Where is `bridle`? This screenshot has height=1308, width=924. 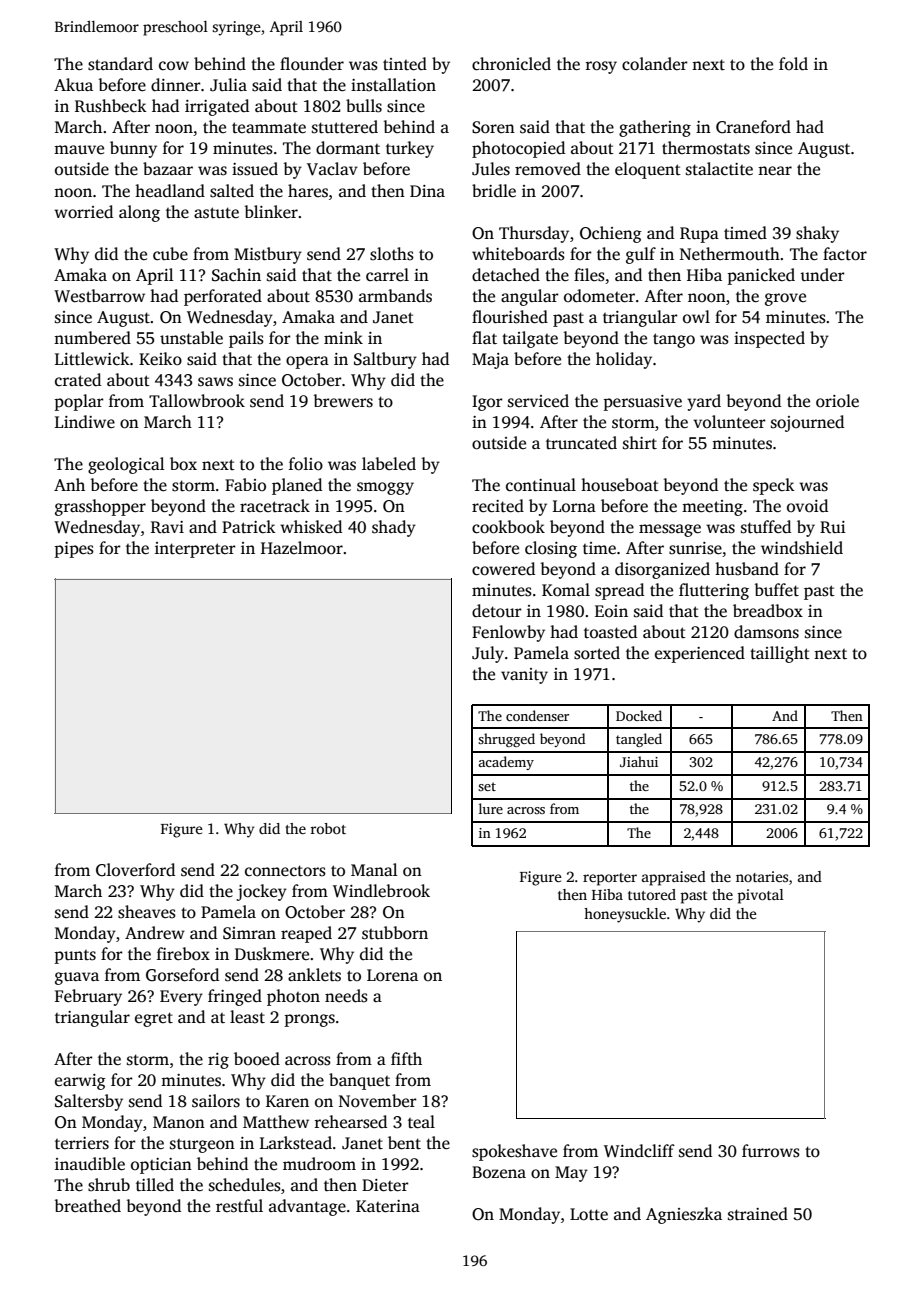 bridle is located at coordinates (494, 191).
